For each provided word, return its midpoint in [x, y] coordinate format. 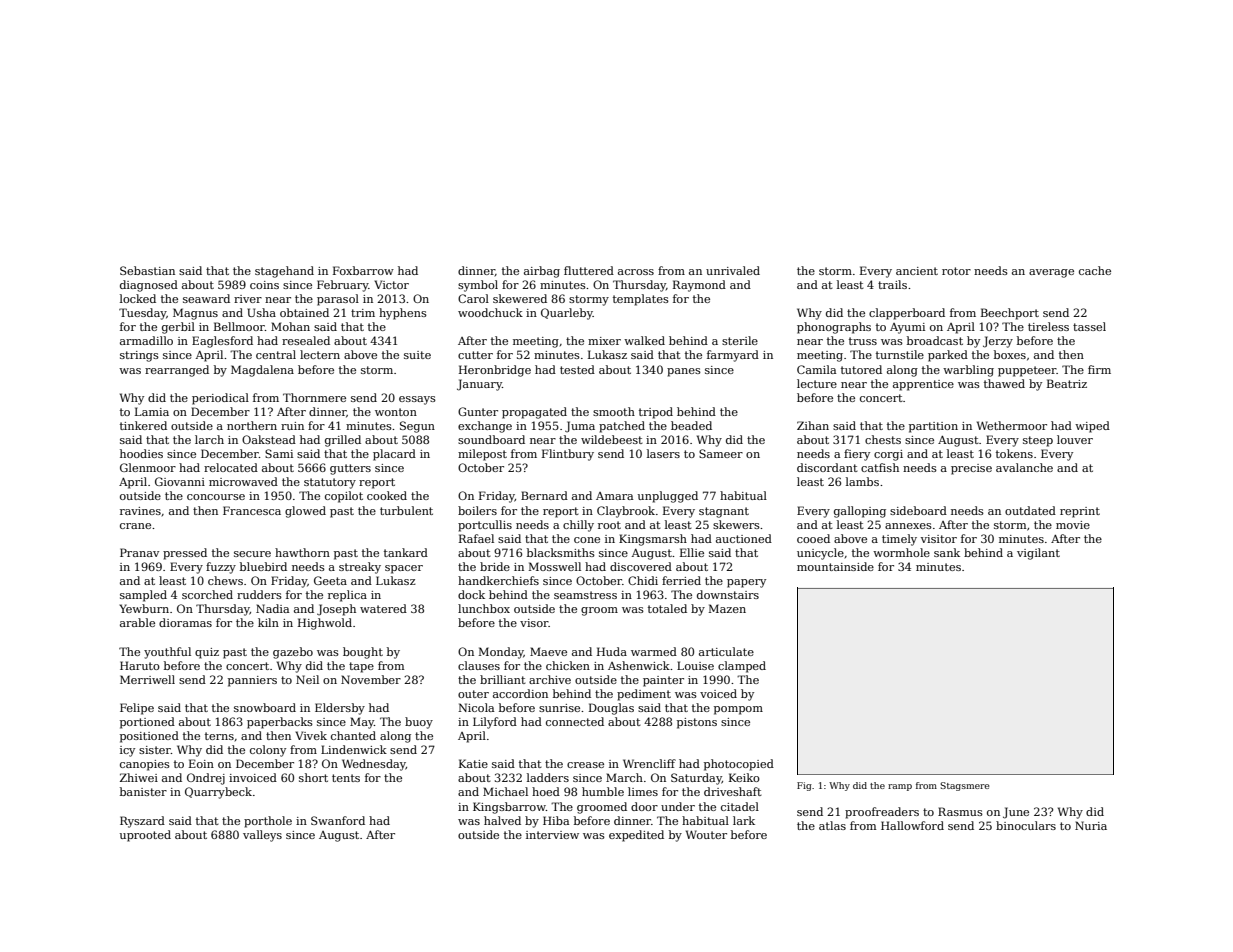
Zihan [813, 425]
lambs [862, 481]
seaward [206, 298]
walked [644, 340]
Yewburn [144, 608]
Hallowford [912, 825]
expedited [636, 836]
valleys [262, 836]
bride [495, 566]
